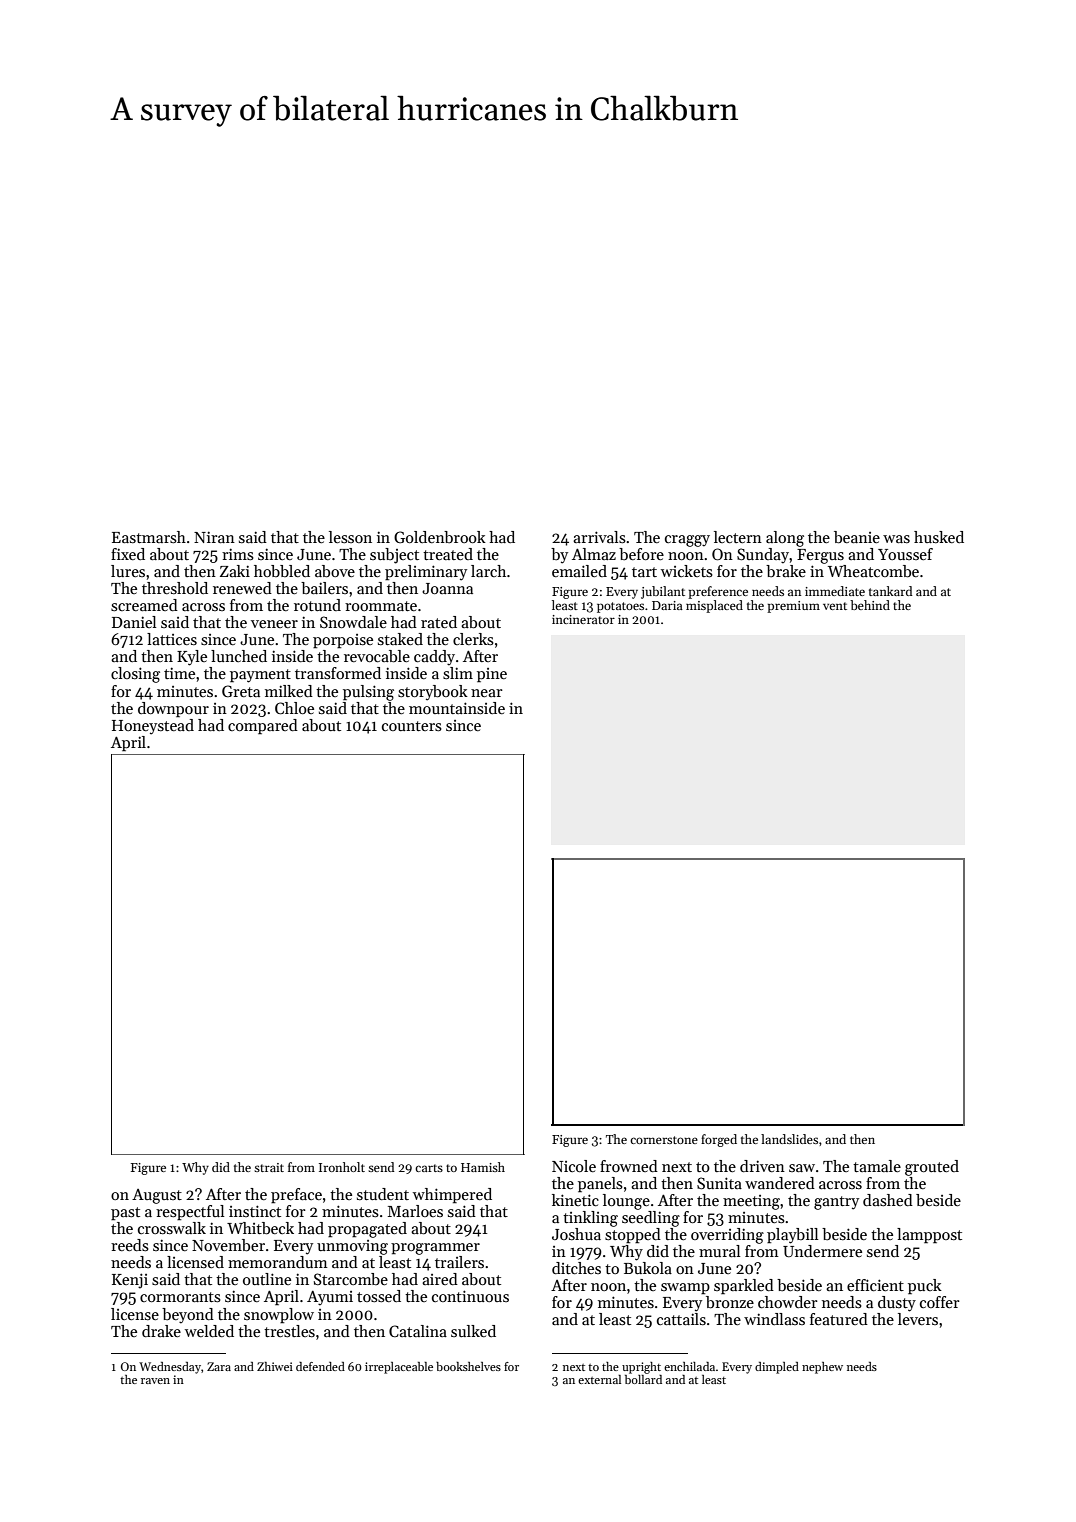  I want to click on external, so click(599, 1379).
